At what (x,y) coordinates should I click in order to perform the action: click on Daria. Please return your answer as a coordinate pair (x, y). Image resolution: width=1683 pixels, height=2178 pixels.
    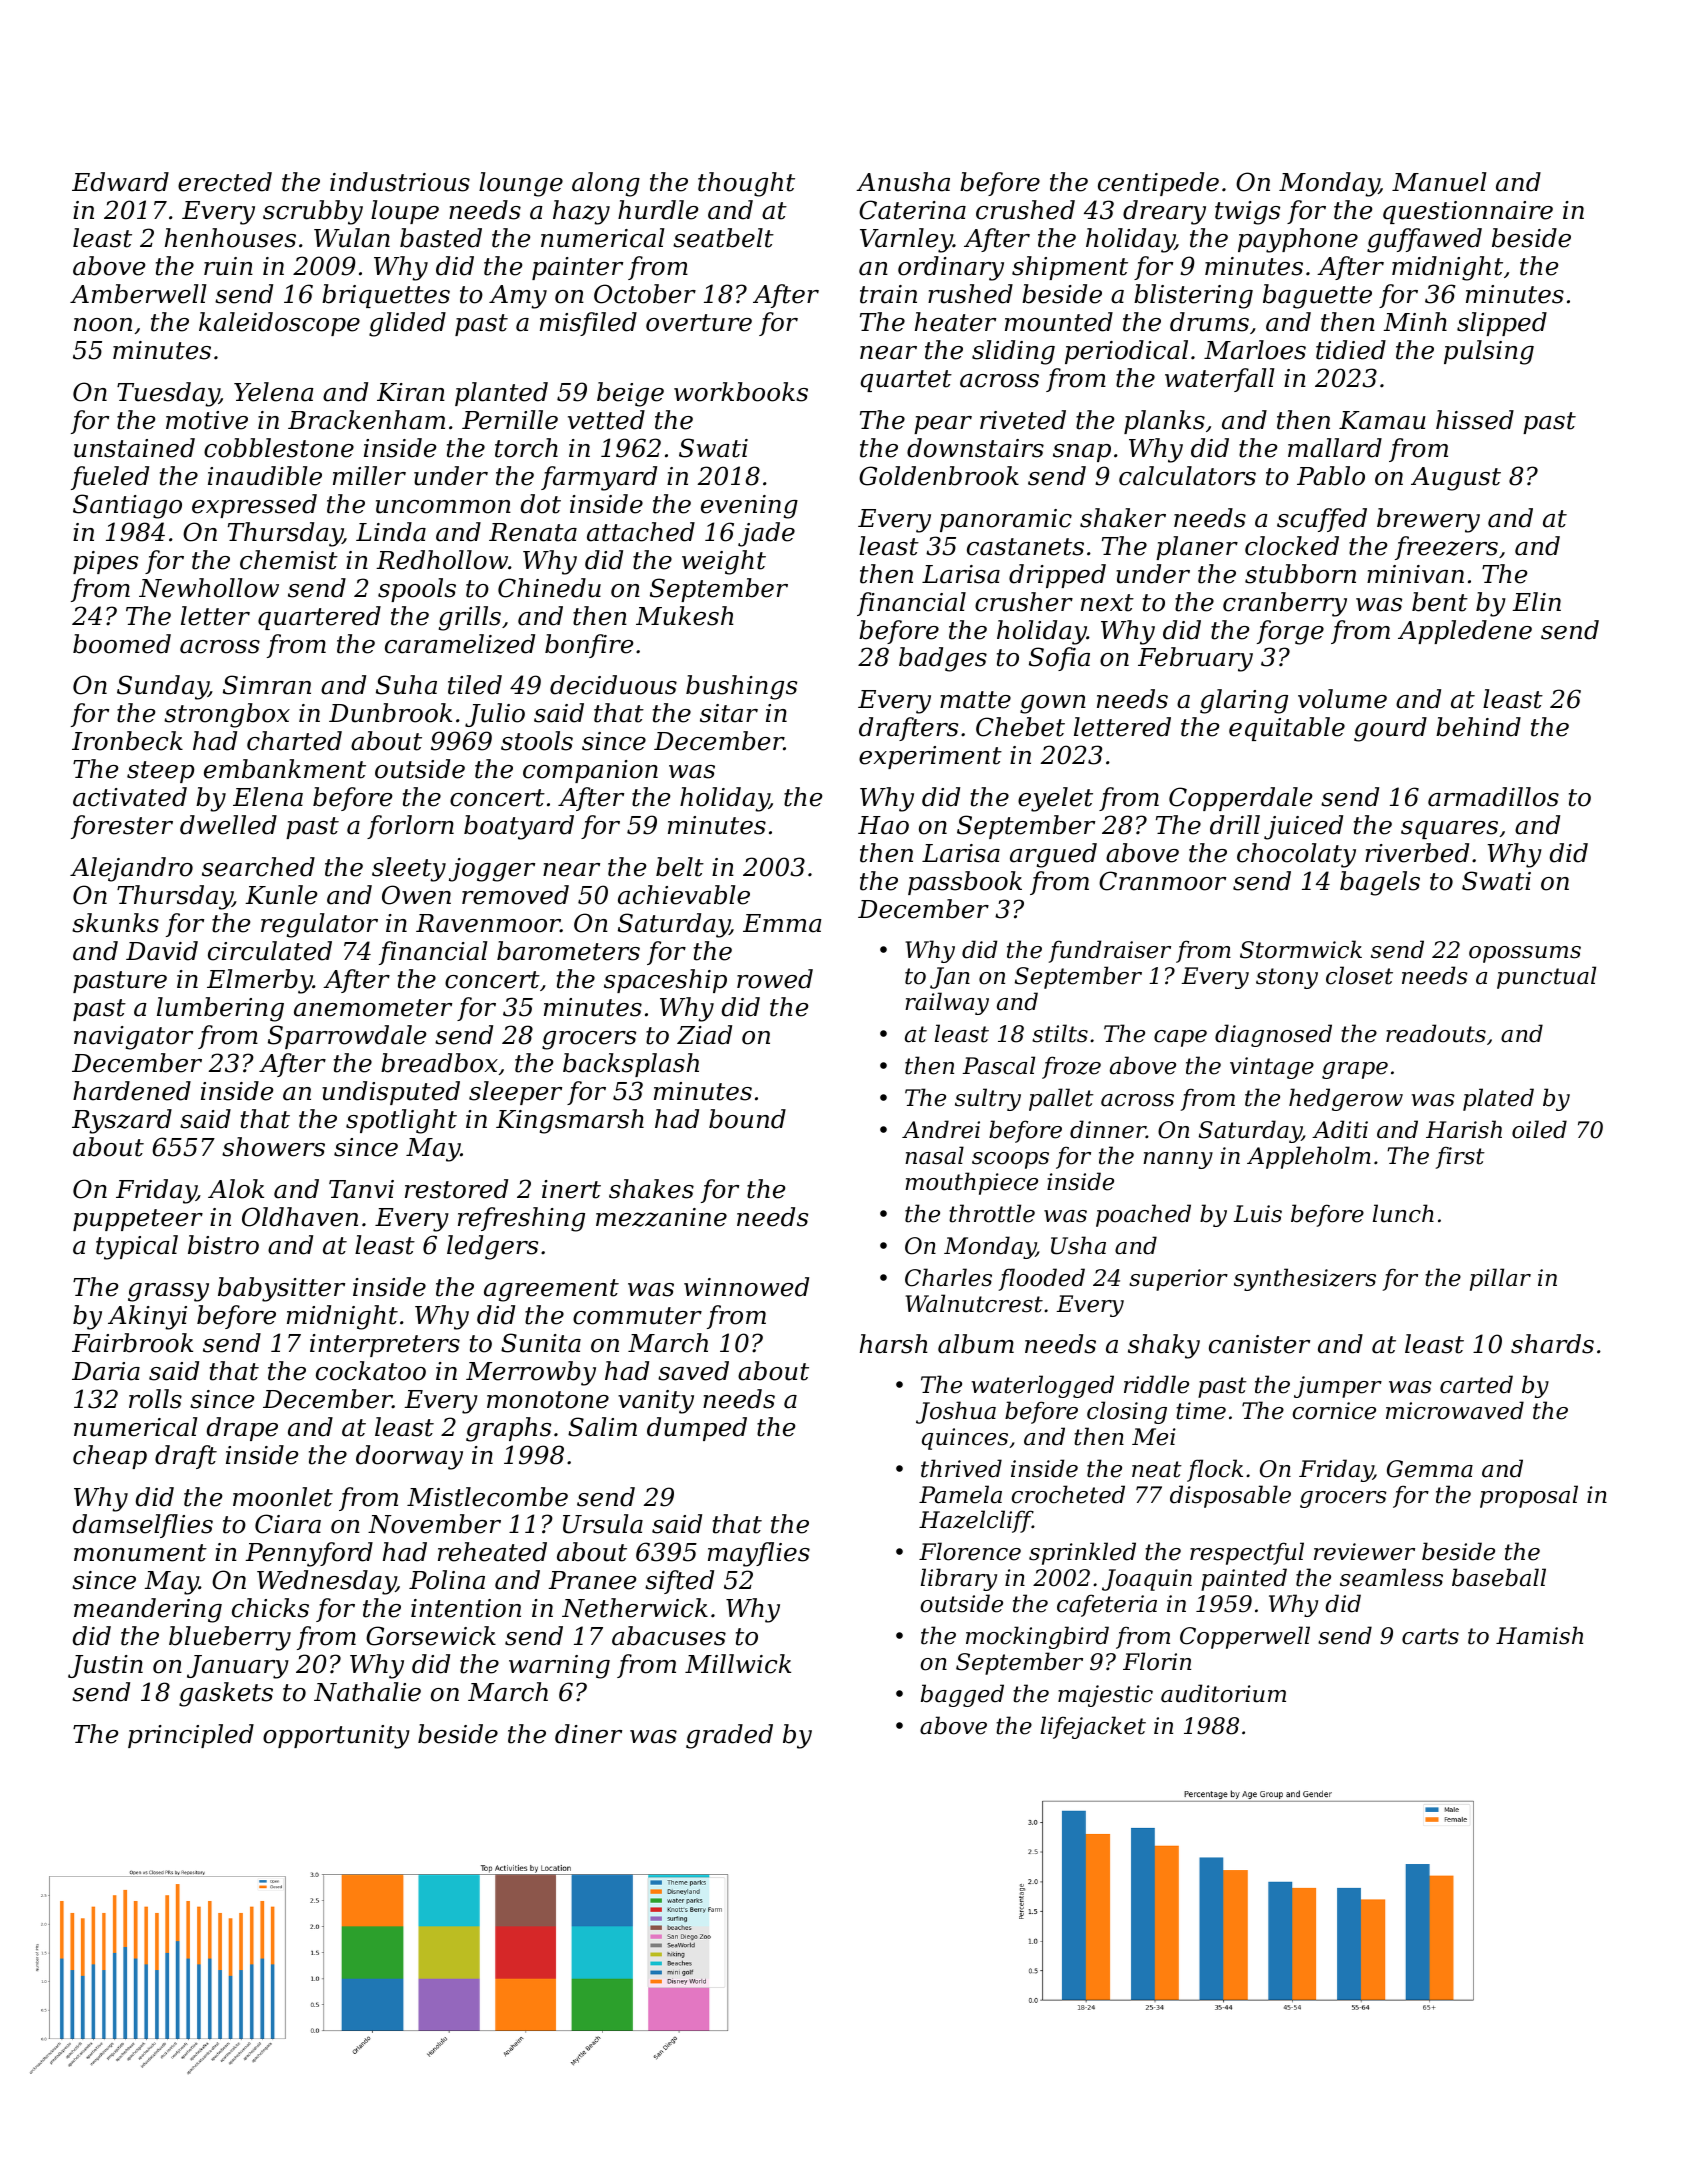
    Looking at the image, I should click on (106, 1371).
